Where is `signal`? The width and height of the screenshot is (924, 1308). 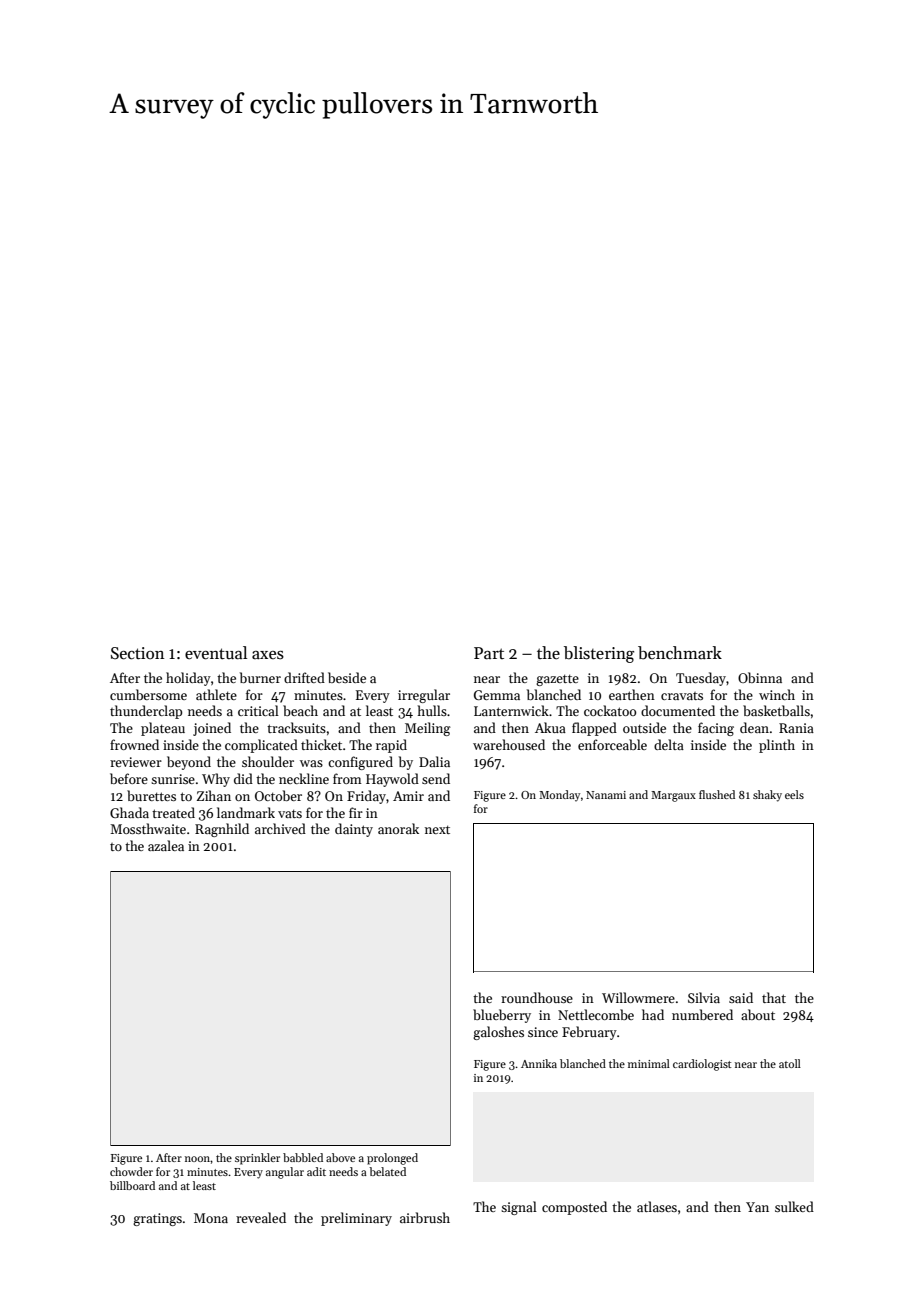 signal is located at coordinates (519, 1208).
